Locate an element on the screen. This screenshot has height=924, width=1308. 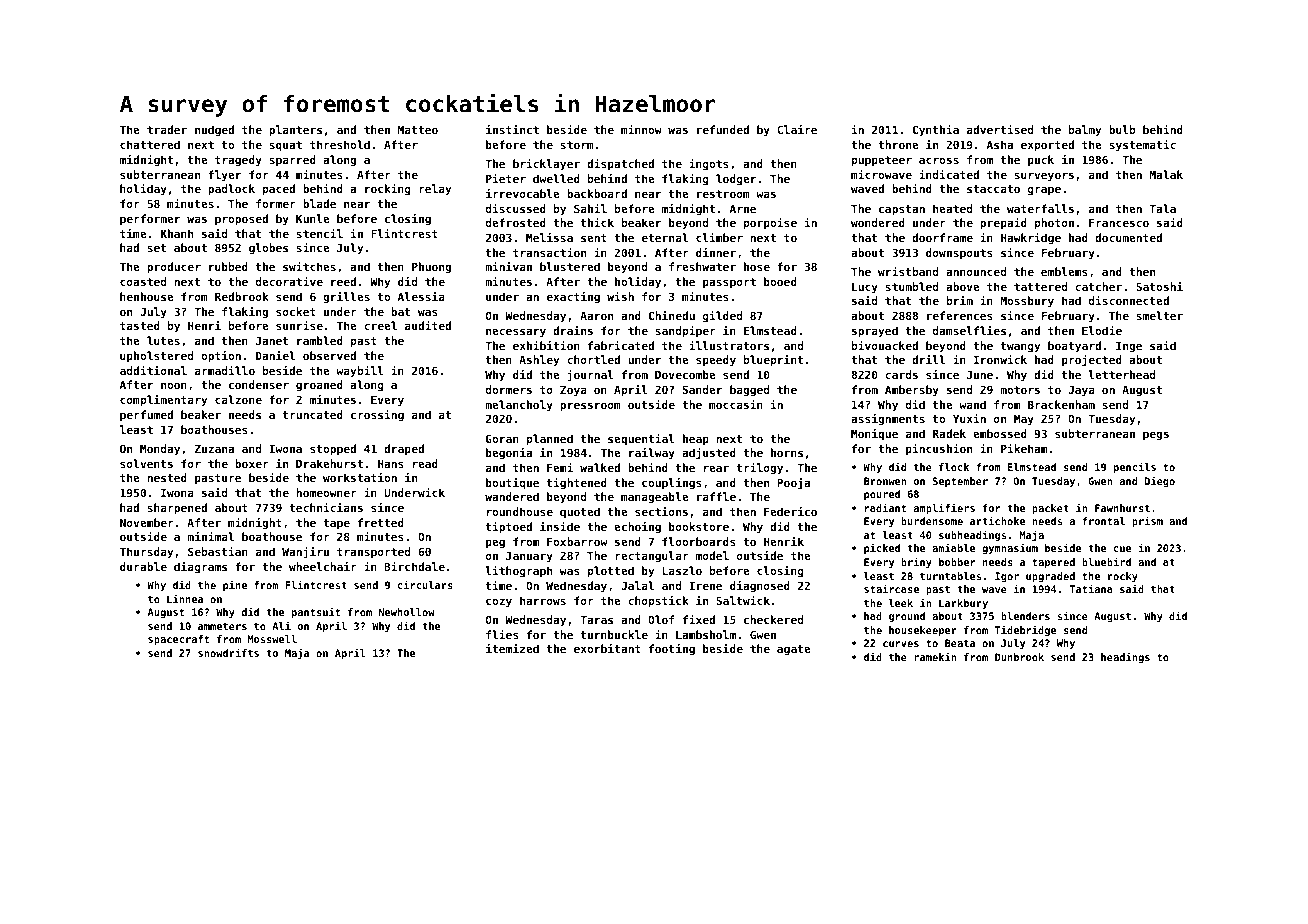
speedy is located at coordinates (716, 361).
